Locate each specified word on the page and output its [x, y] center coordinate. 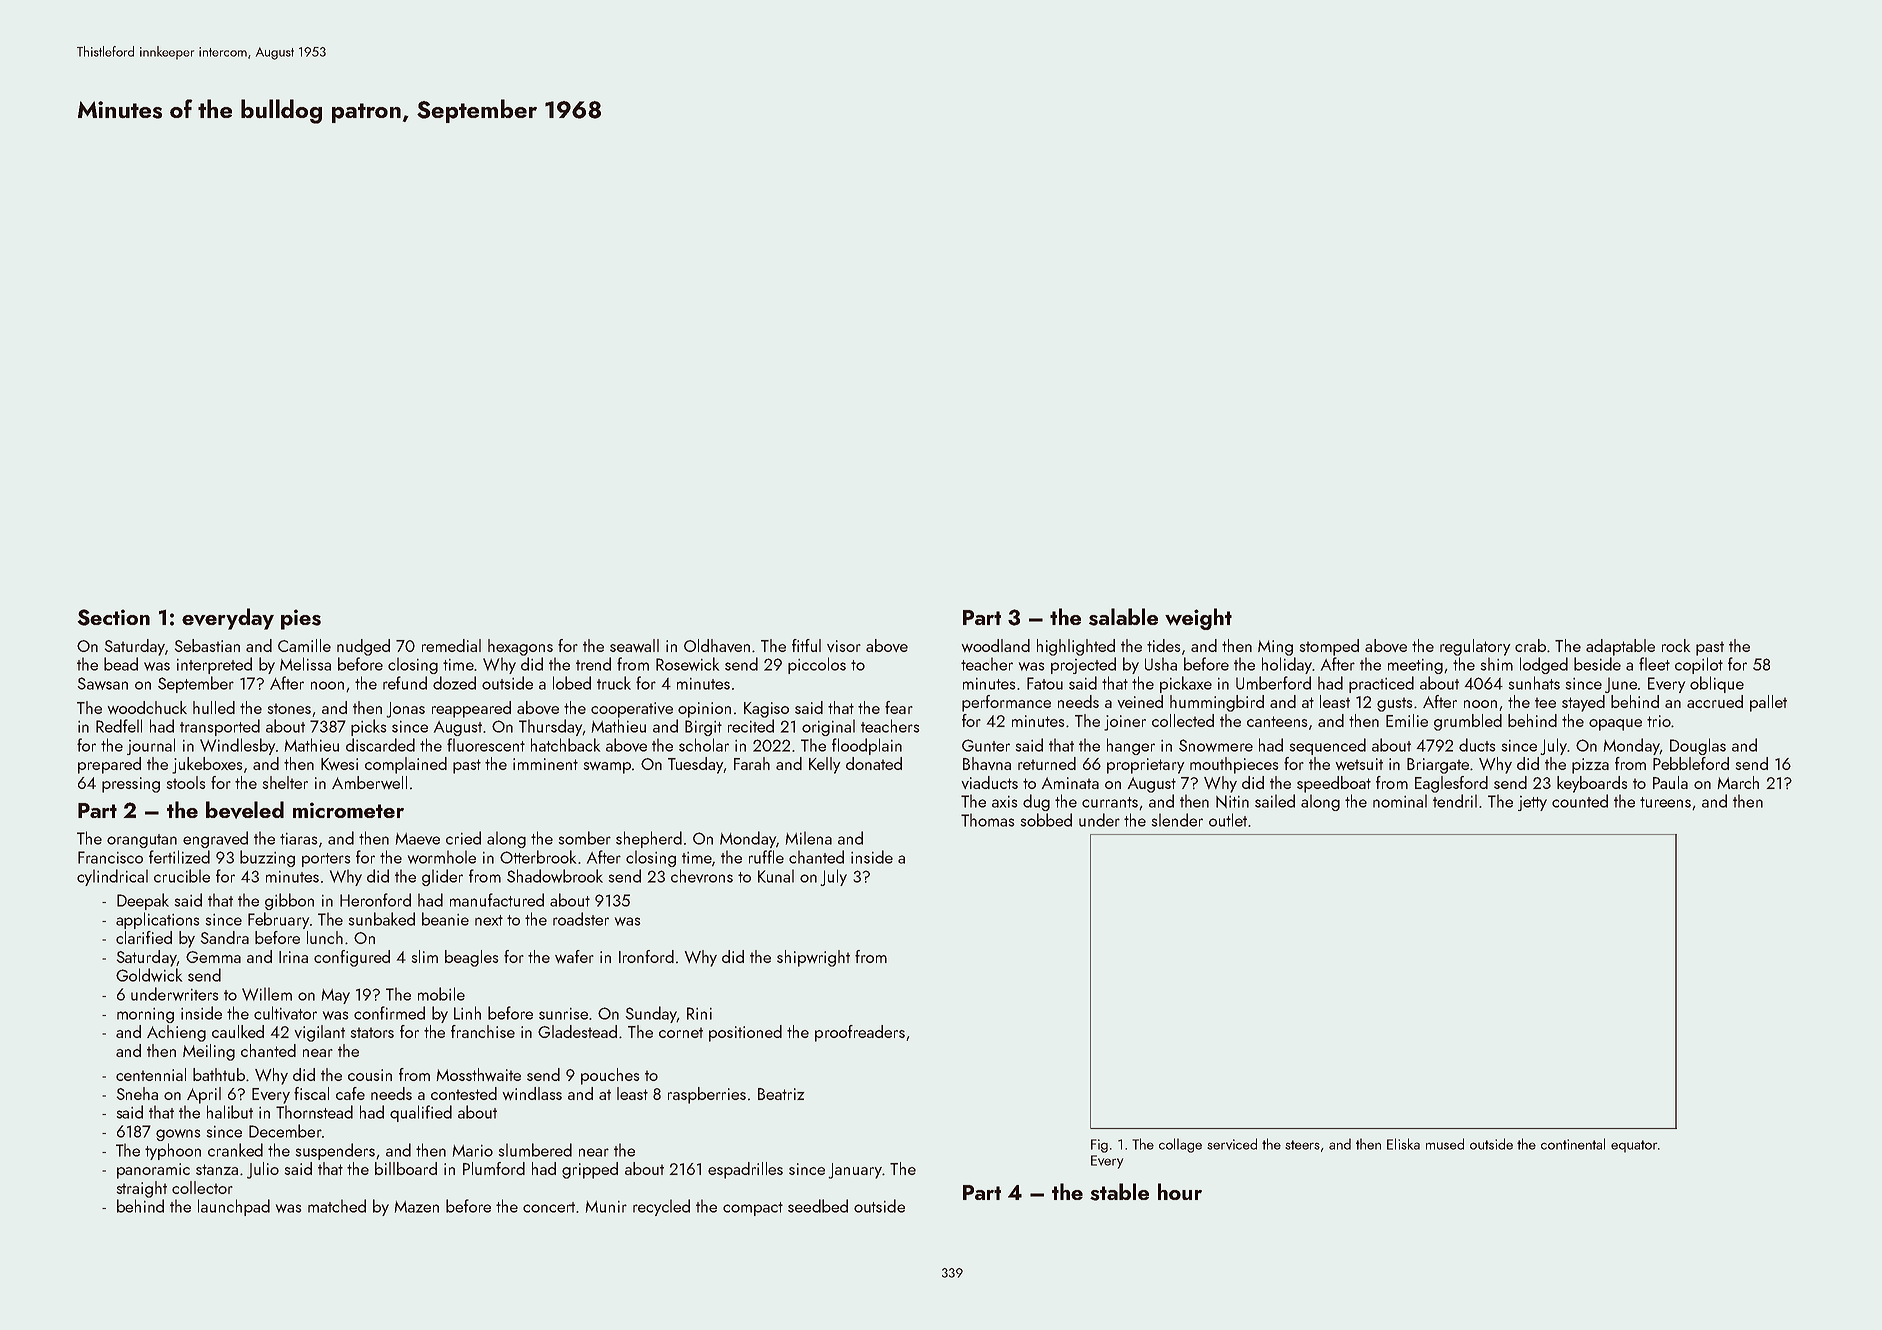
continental [1573, 1144]
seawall [634, 645]
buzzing [267, 858]
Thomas [988, 820]
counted [1580, 801]
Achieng [176, 1033]
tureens [1665, 802]
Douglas [1698, 746]
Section [113, 617]
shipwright [813, 958]
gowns [178, 1135]
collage [1180, 1145]
